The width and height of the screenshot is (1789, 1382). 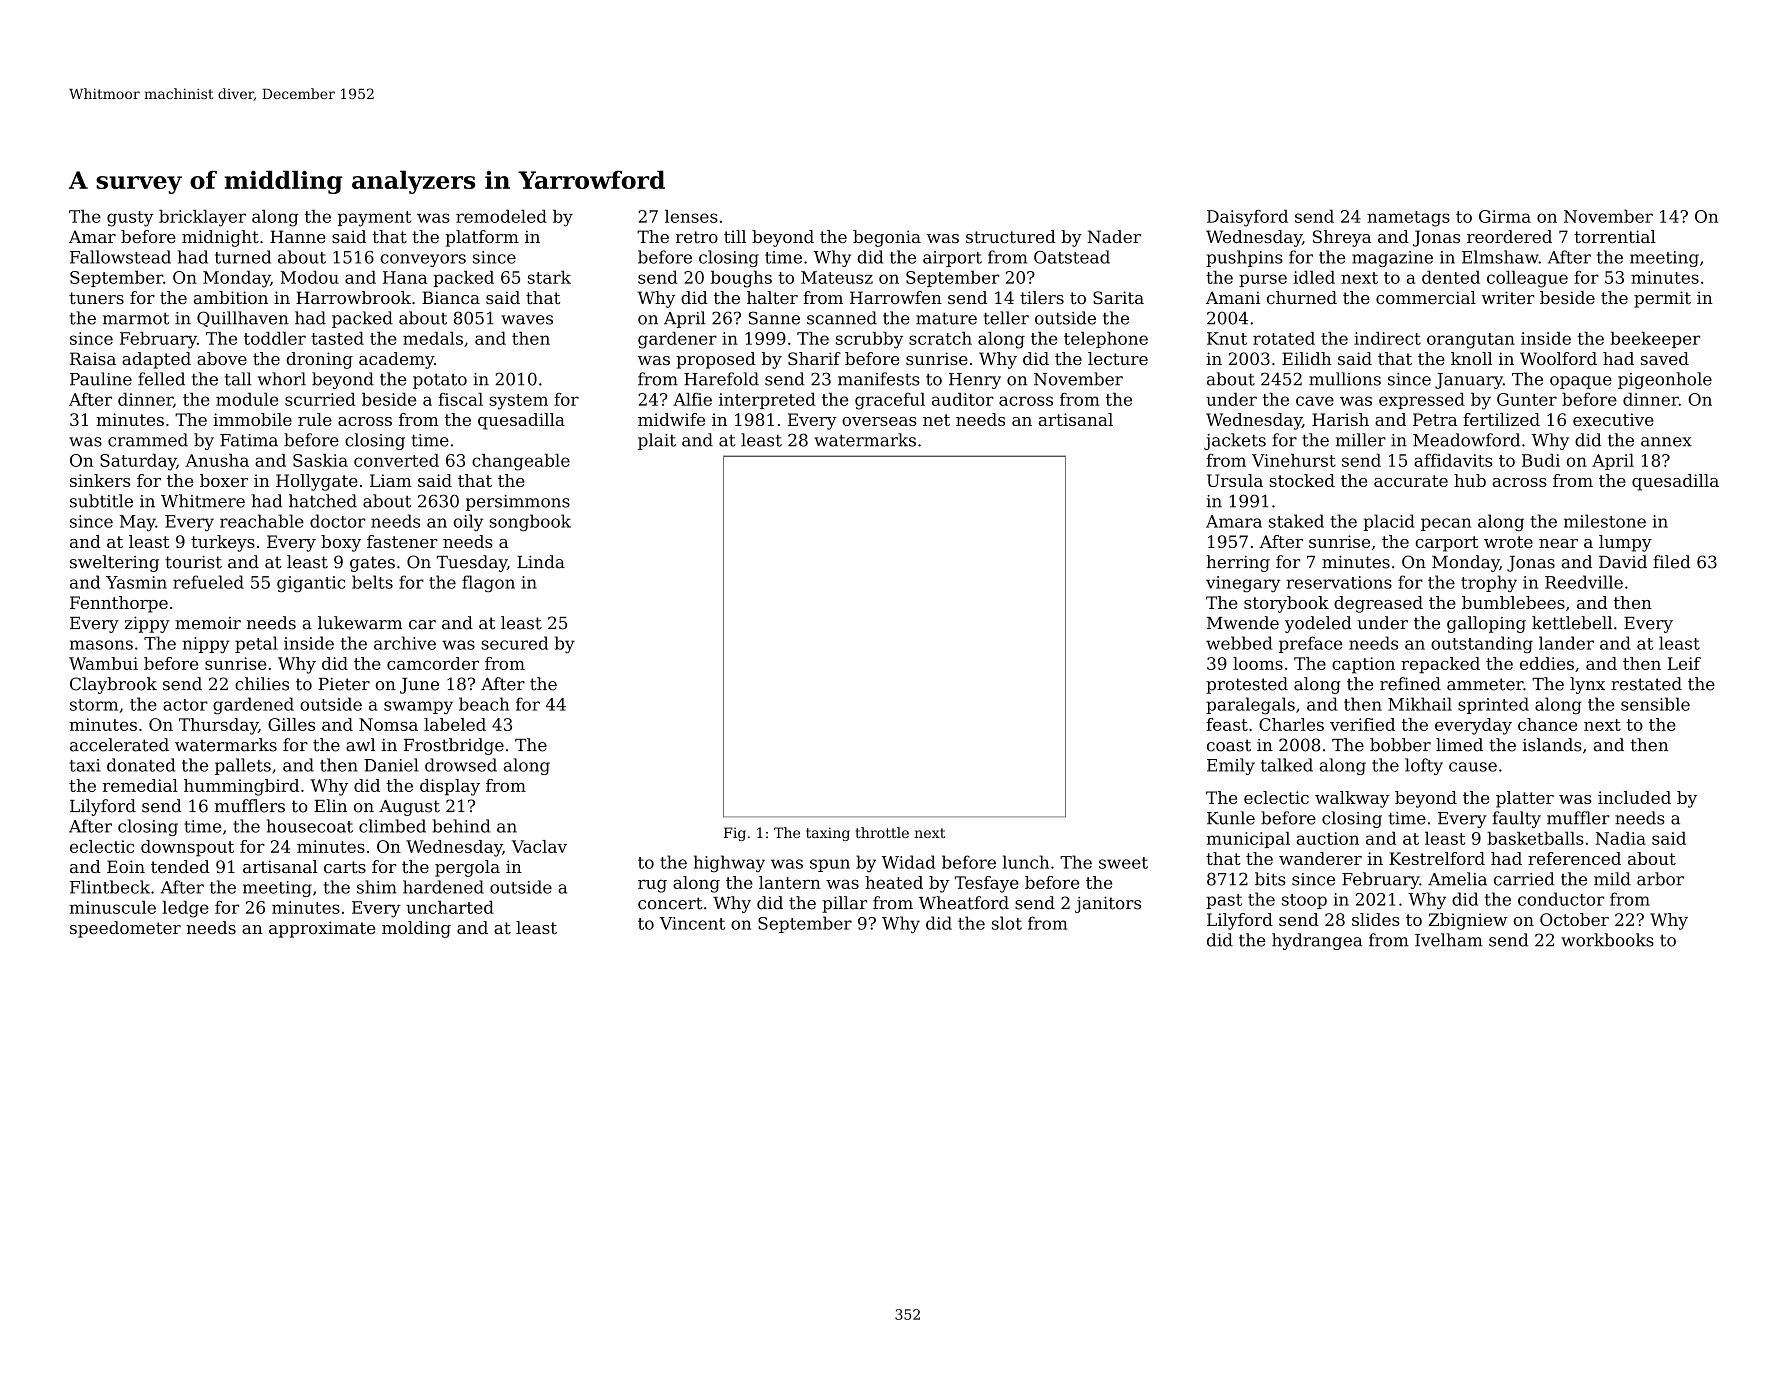 I want to click on beekeeper, so click(x=1655, y=340).
